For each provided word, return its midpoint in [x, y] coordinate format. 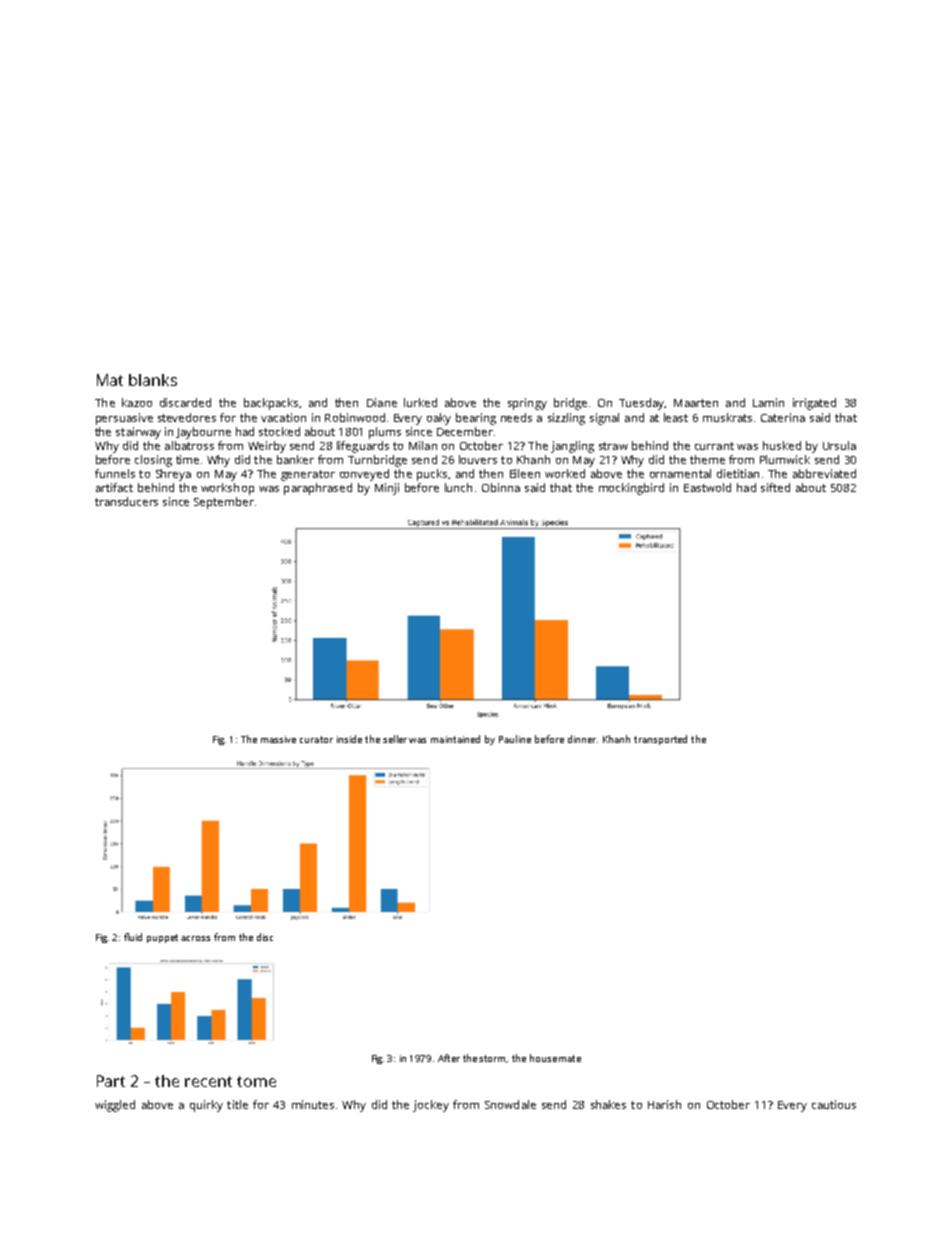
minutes [313, 1104]
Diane [382, 402]
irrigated [814, 404]
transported [660, 740]
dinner [582, 739]
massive [278, 739]
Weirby [267, 447]
